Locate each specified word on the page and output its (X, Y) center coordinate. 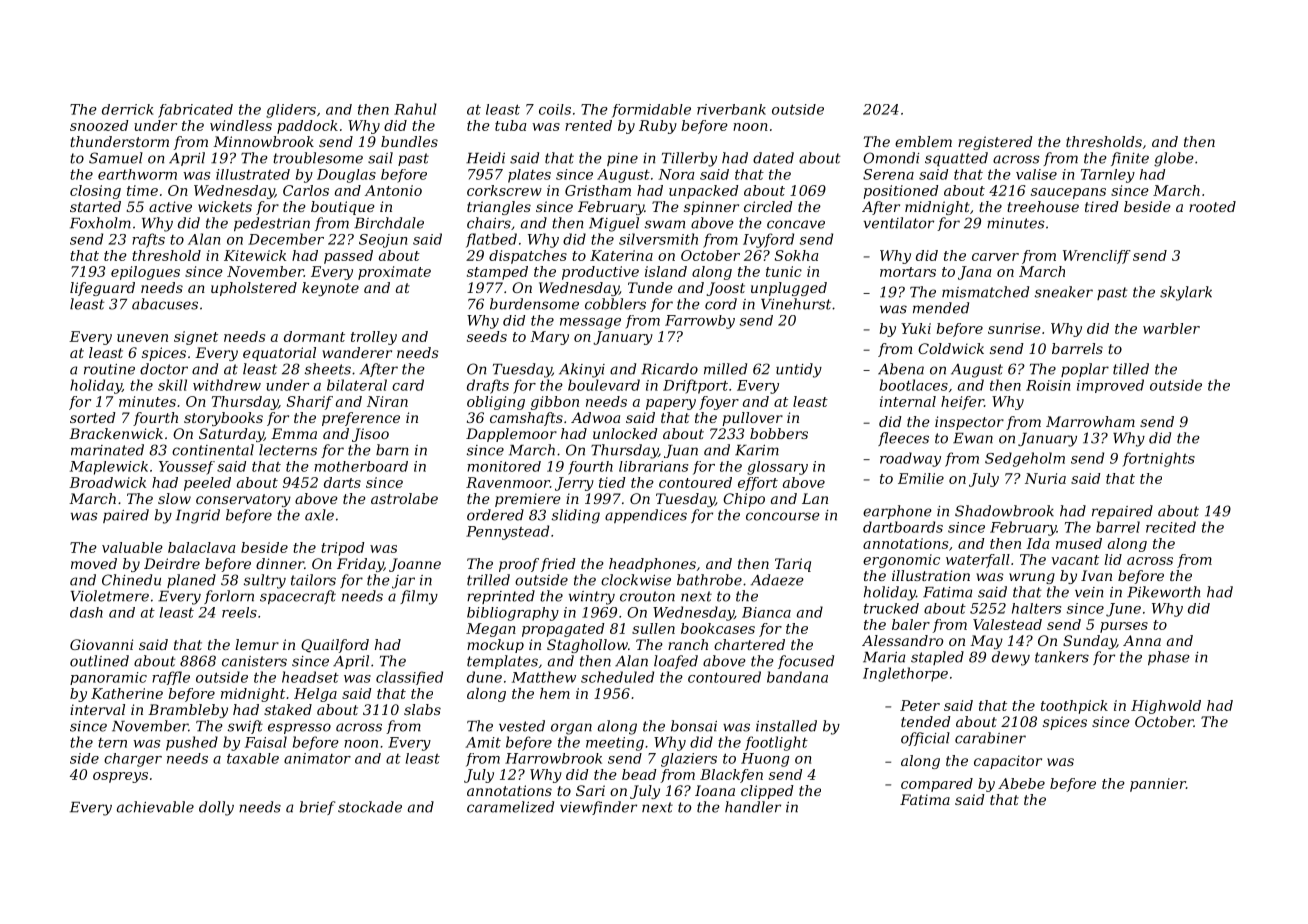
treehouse (1043, 206)
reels (239, 612)
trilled (488, 580)
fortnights (1158, 459)
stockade (370, 807)
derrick (128, 109)
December (286, 239)
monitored (504, 466)
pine (622, 159)
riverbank (731, 109)
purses (1124, 627)
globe (1174, 159)
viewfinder (598, 808)
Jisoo (370, 435)
